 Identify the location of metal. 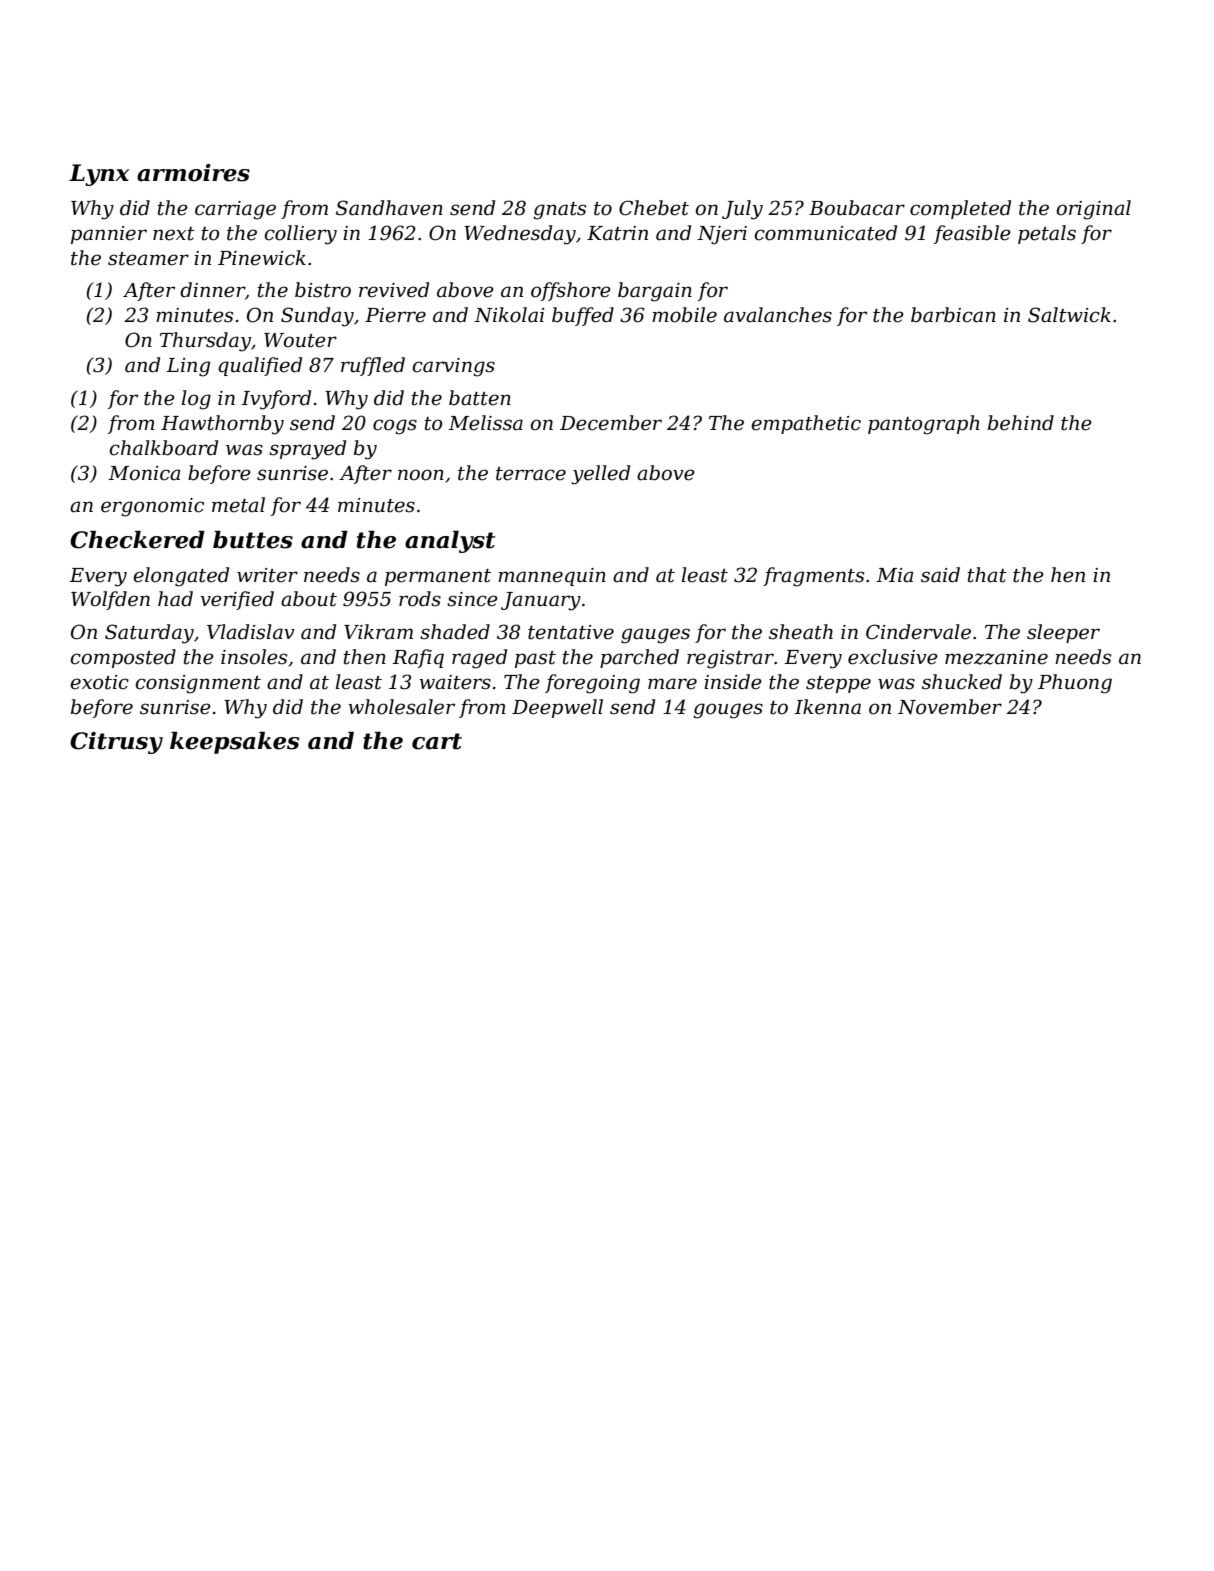
(238, 505).
